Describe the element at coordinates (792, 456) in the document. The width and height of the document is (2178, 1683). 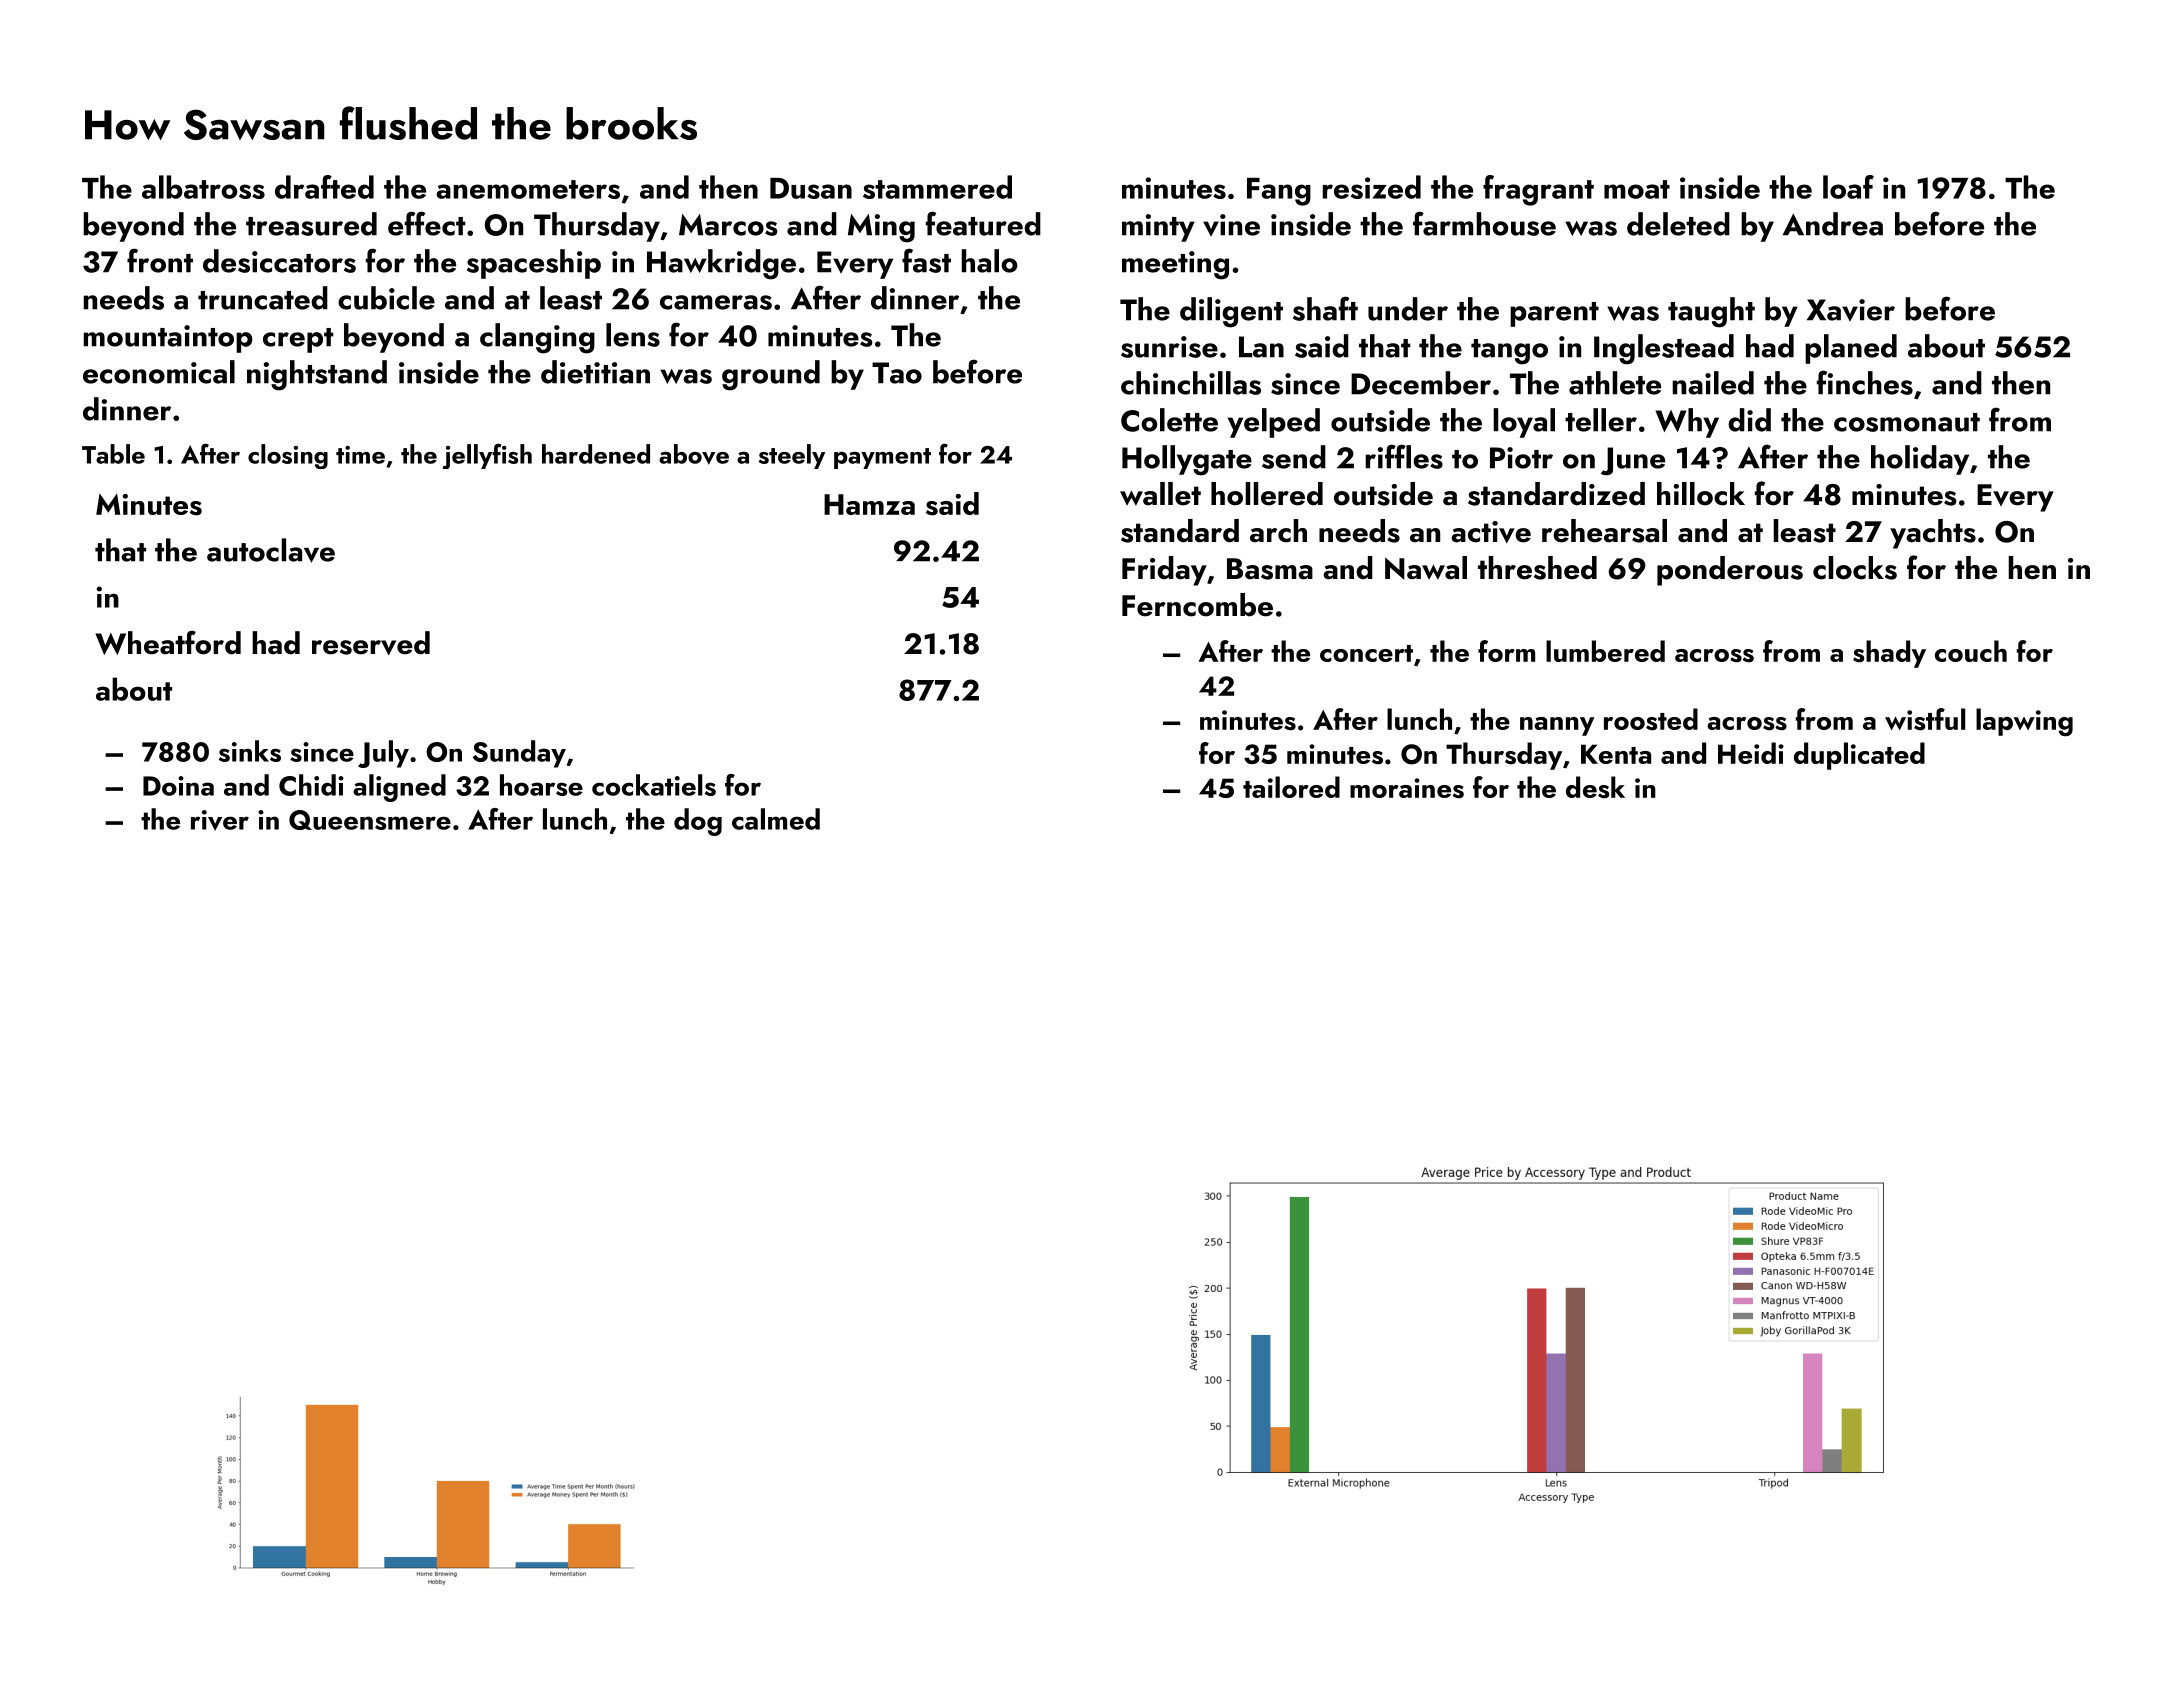
I see `steely` at that location.
